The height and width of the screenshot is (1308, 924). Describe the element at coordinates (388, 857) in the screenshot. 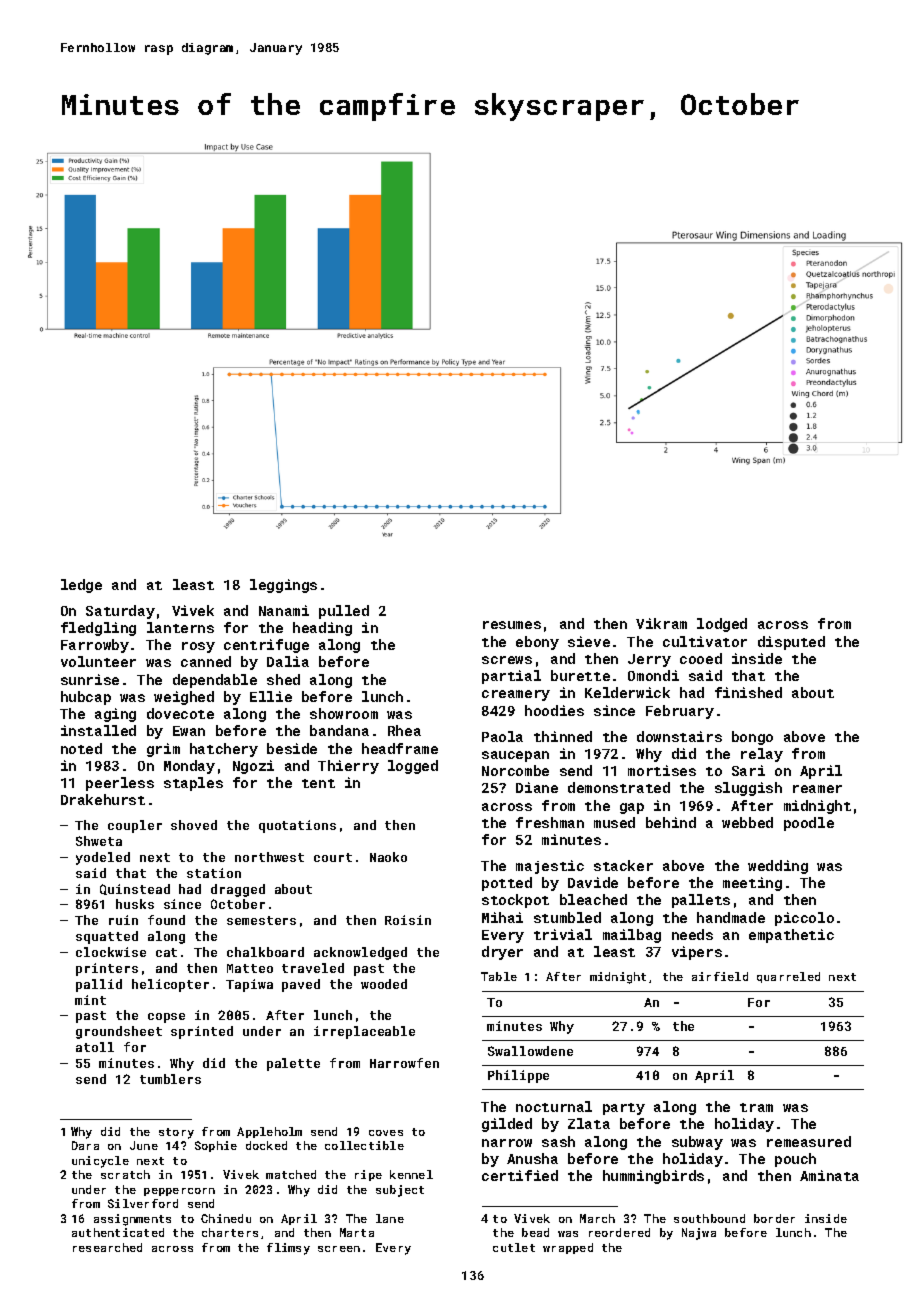

I see `Naoko` at that location.
